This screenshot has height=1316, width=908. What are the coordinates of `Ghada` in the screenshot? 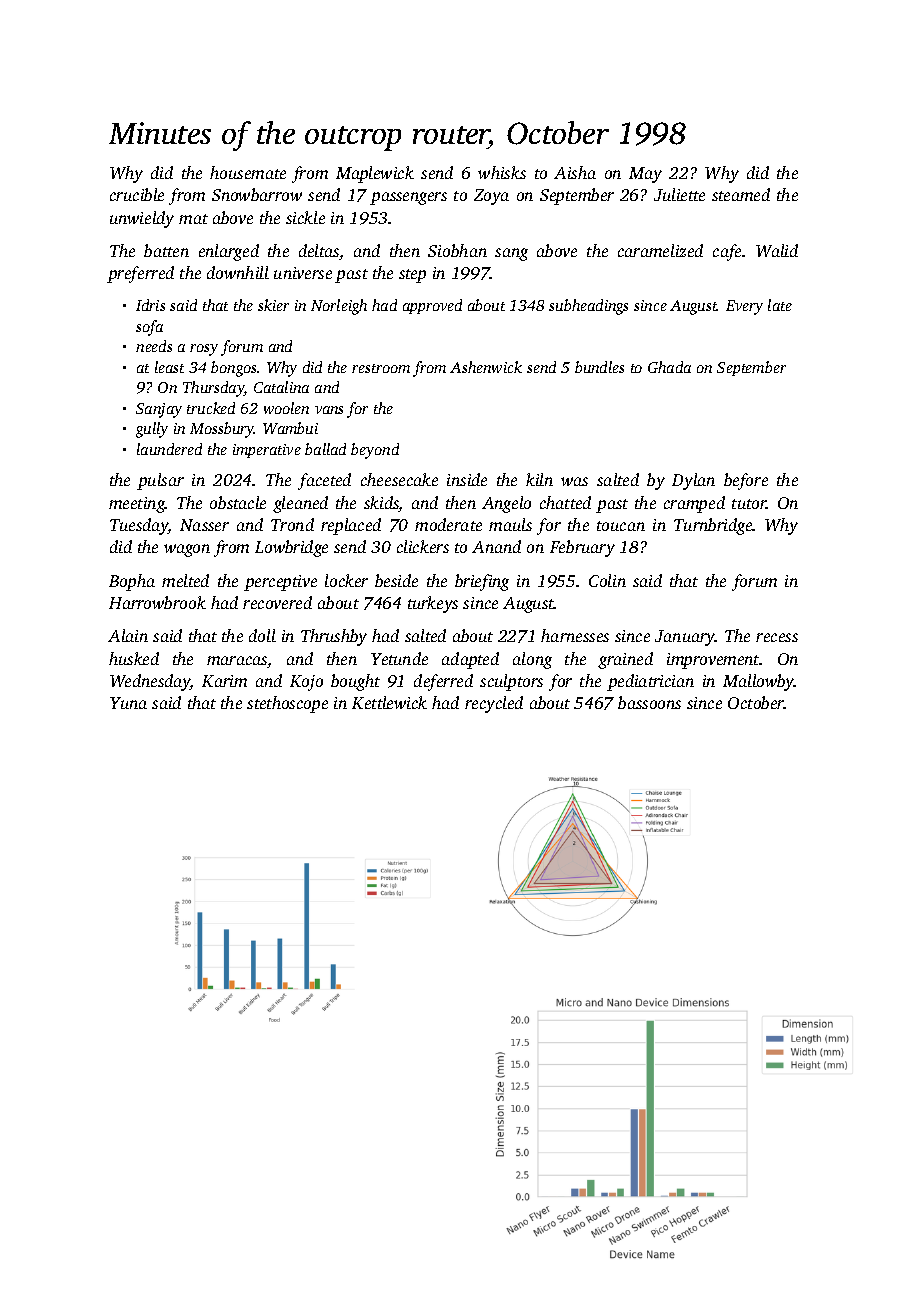 It's located at (669, 367).
